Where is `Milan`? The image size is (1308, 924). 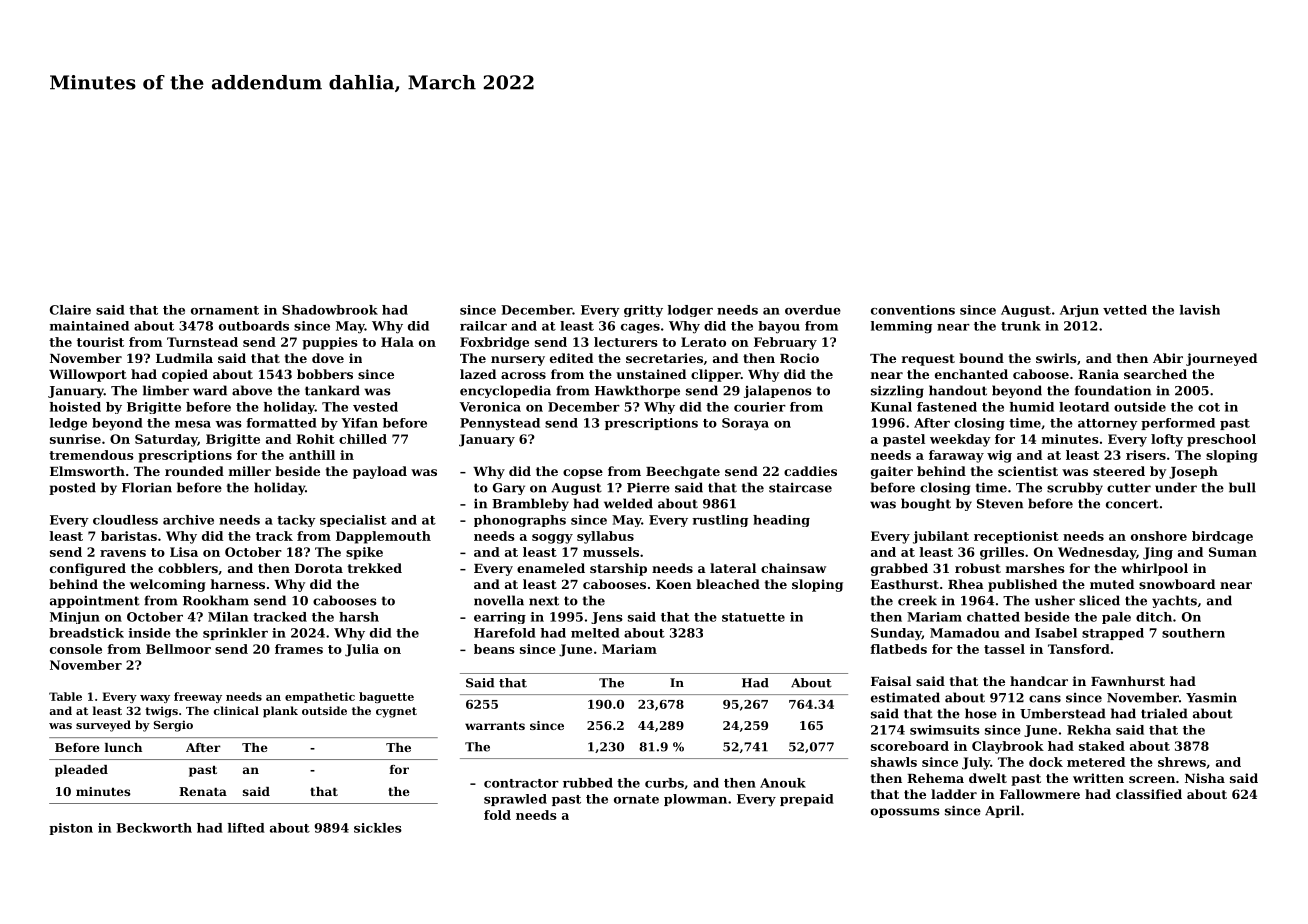
Milan is located at coordinates (228, 617).
